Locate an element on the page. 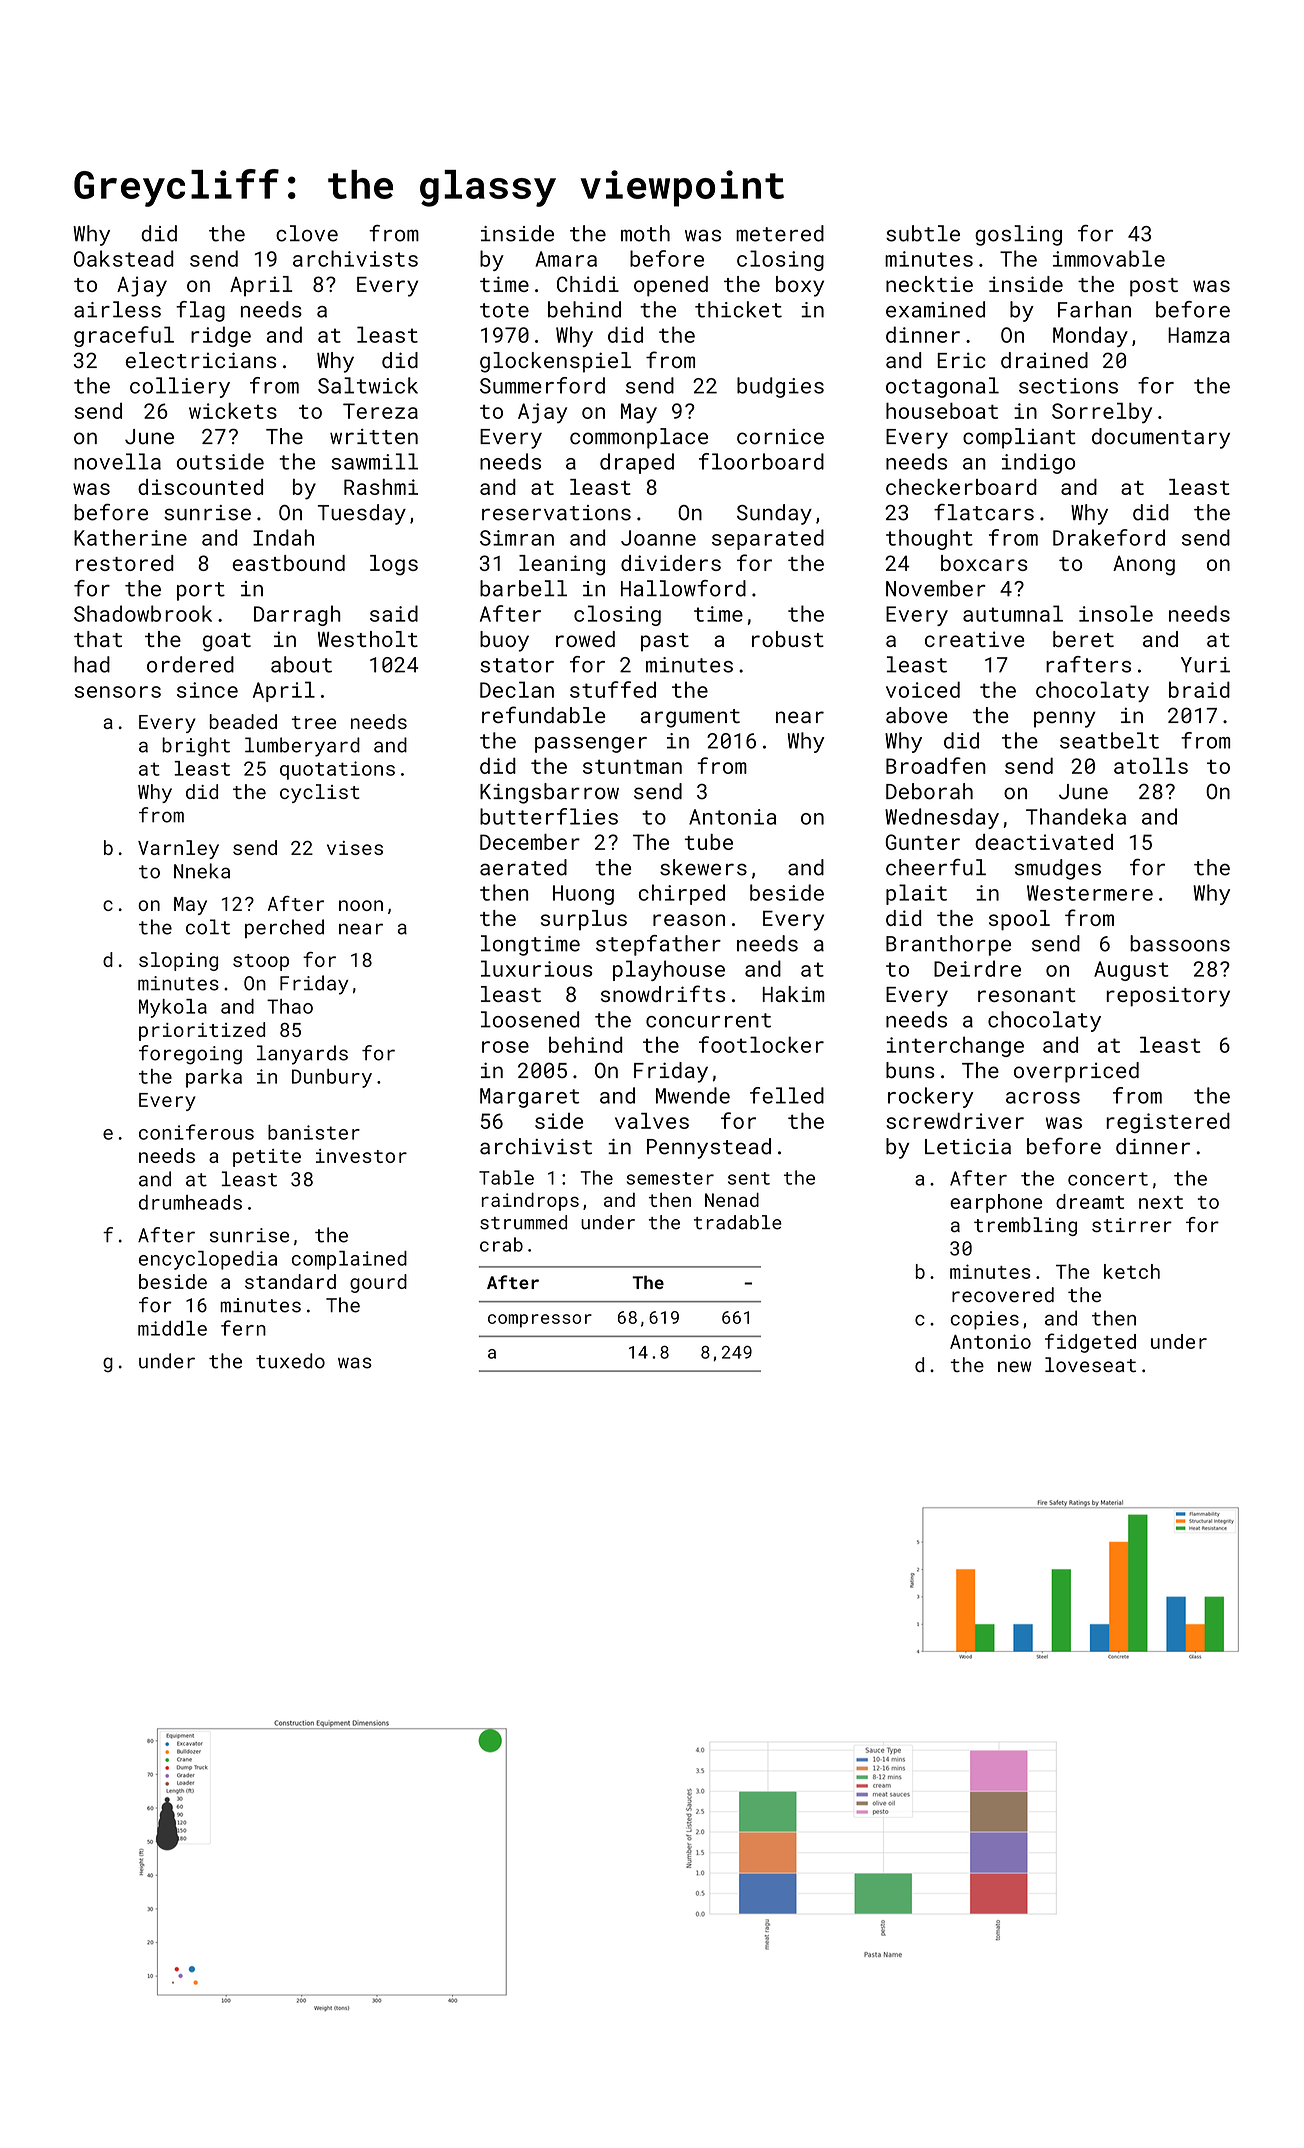 This document has height=2148, width=1304. atolls is located at coordinates (1151, 765).
